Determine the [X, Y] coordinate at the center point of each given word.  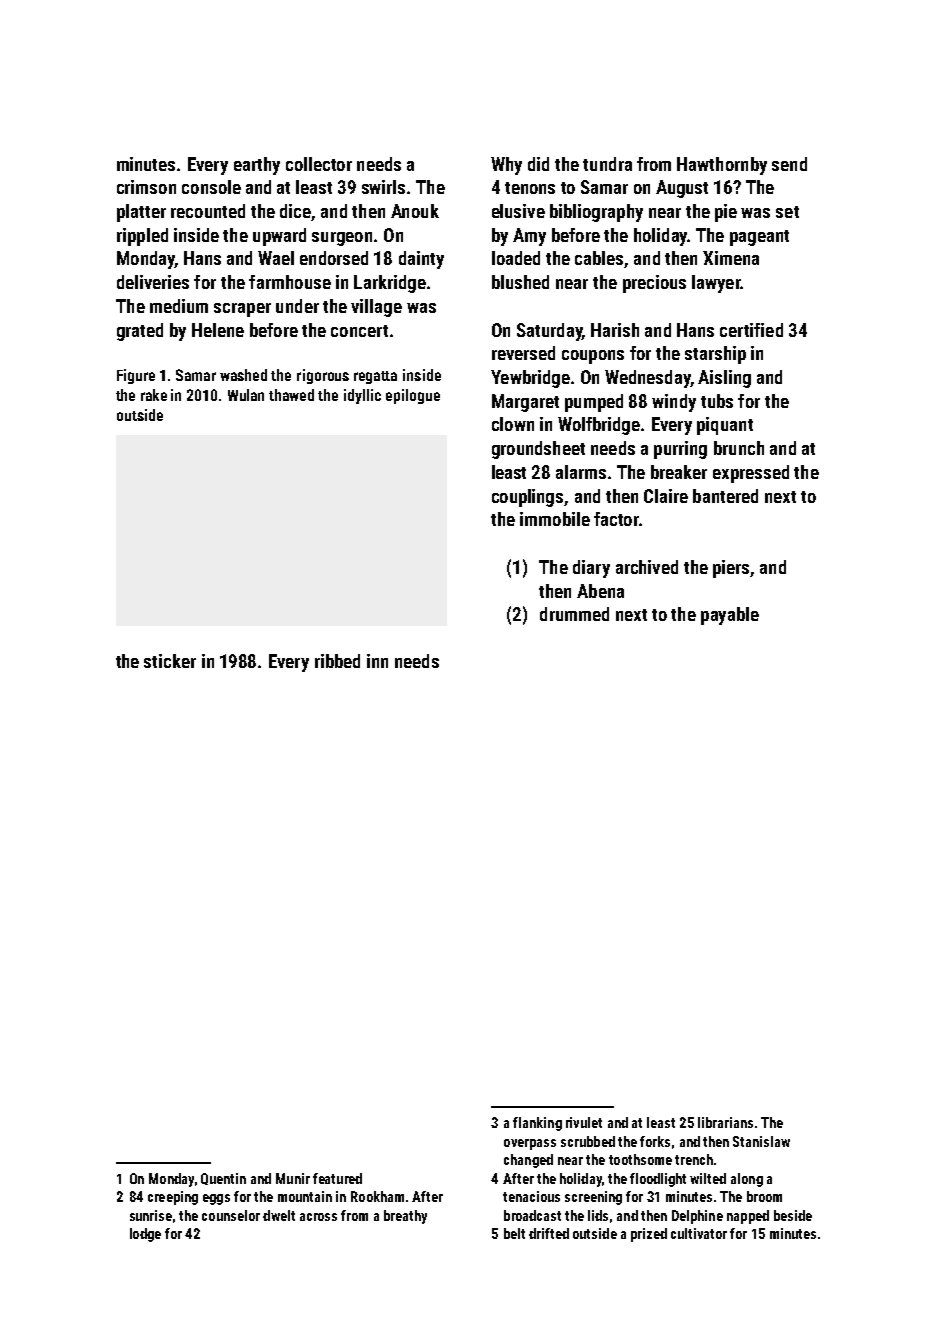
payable [730, 616]
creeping [173, 1198]
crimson [146, 187]
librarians [725, 1122]
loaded [516, 258]
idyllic [362, 396]
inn [377, 661]
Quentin [223, 1179]
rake [154, 395]
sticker [170, 661]
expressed [751, 474]
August [682, 189]
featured [337, 1178]
